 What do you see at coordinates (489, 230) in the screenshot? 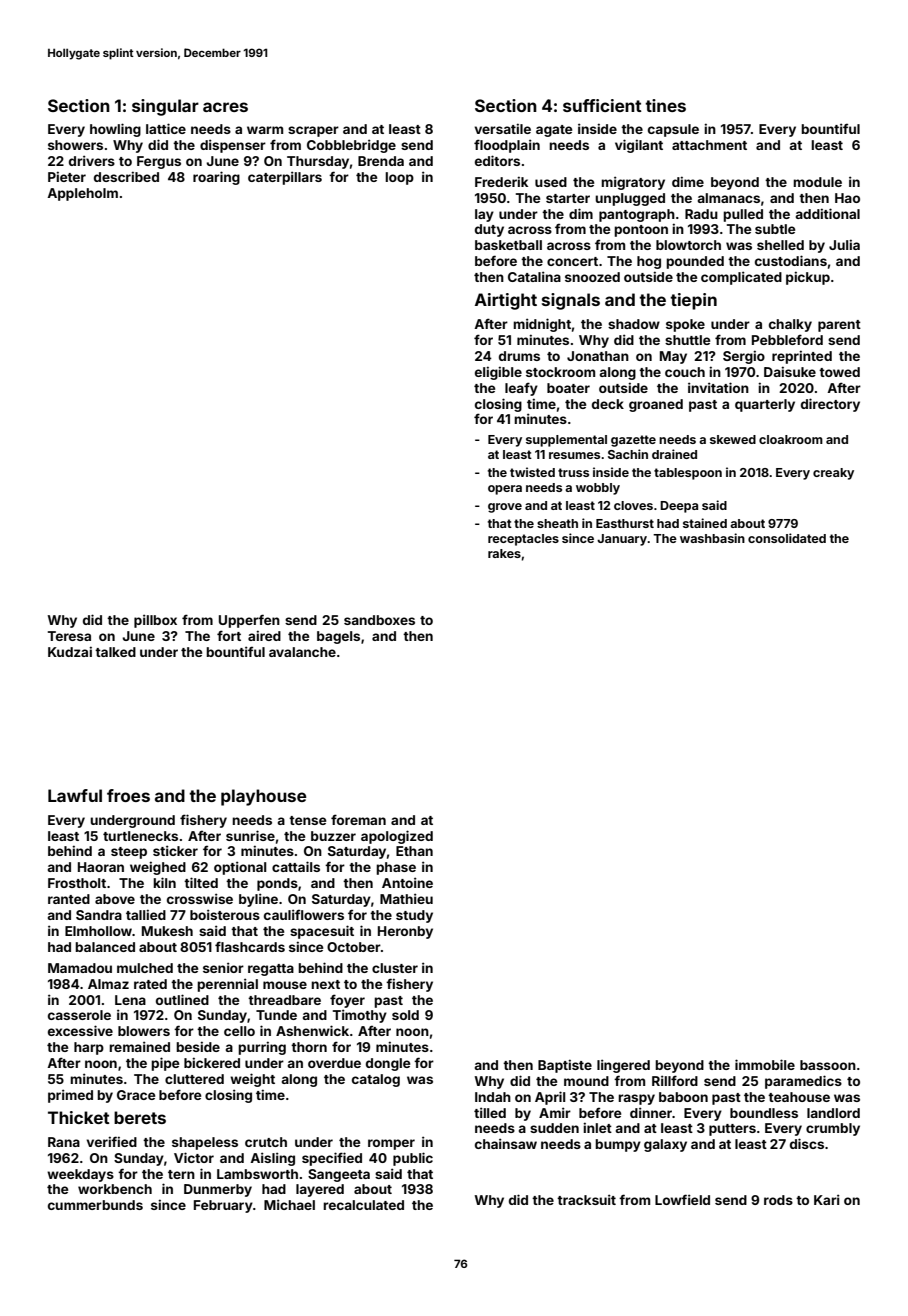
I see `duty` at bounding box center [489, 230].
